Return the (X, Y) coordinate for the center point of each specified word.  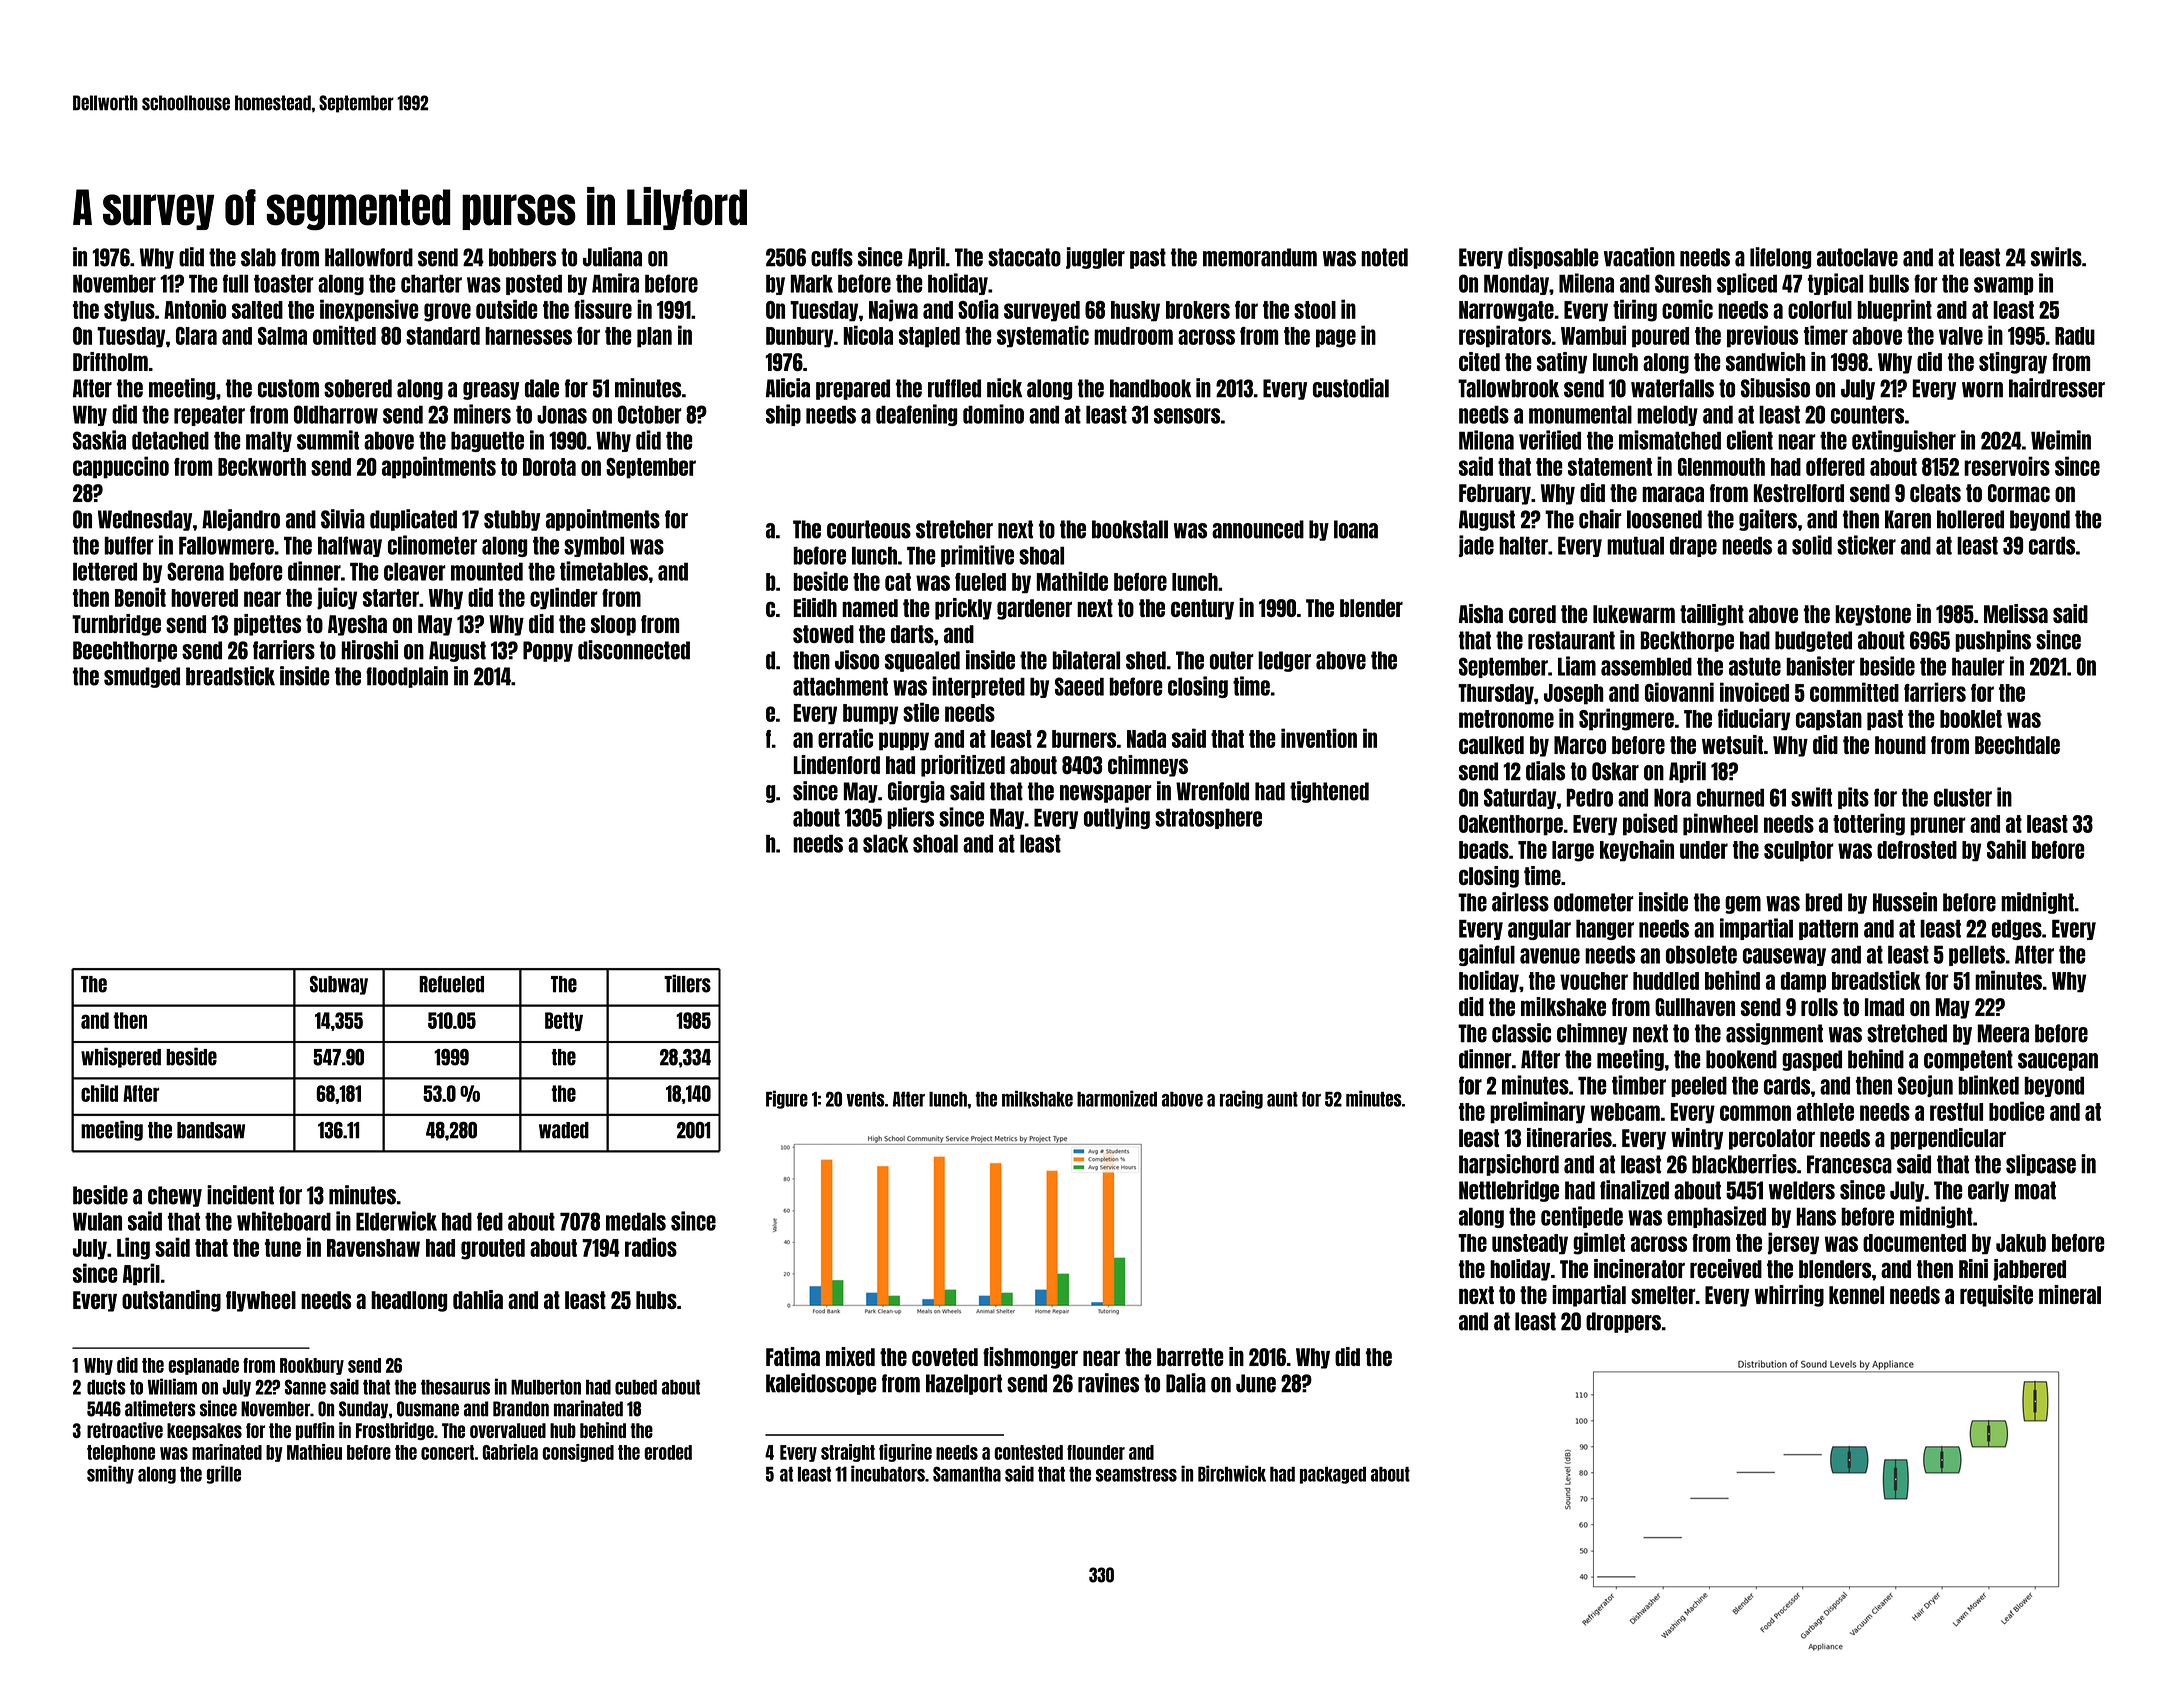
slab (258, 257)
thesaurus (455, 1387)
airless (1520, 902)
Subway (339, 985)
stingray (2013, 363)
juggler (1095, 258)
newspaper (1106, 794)
